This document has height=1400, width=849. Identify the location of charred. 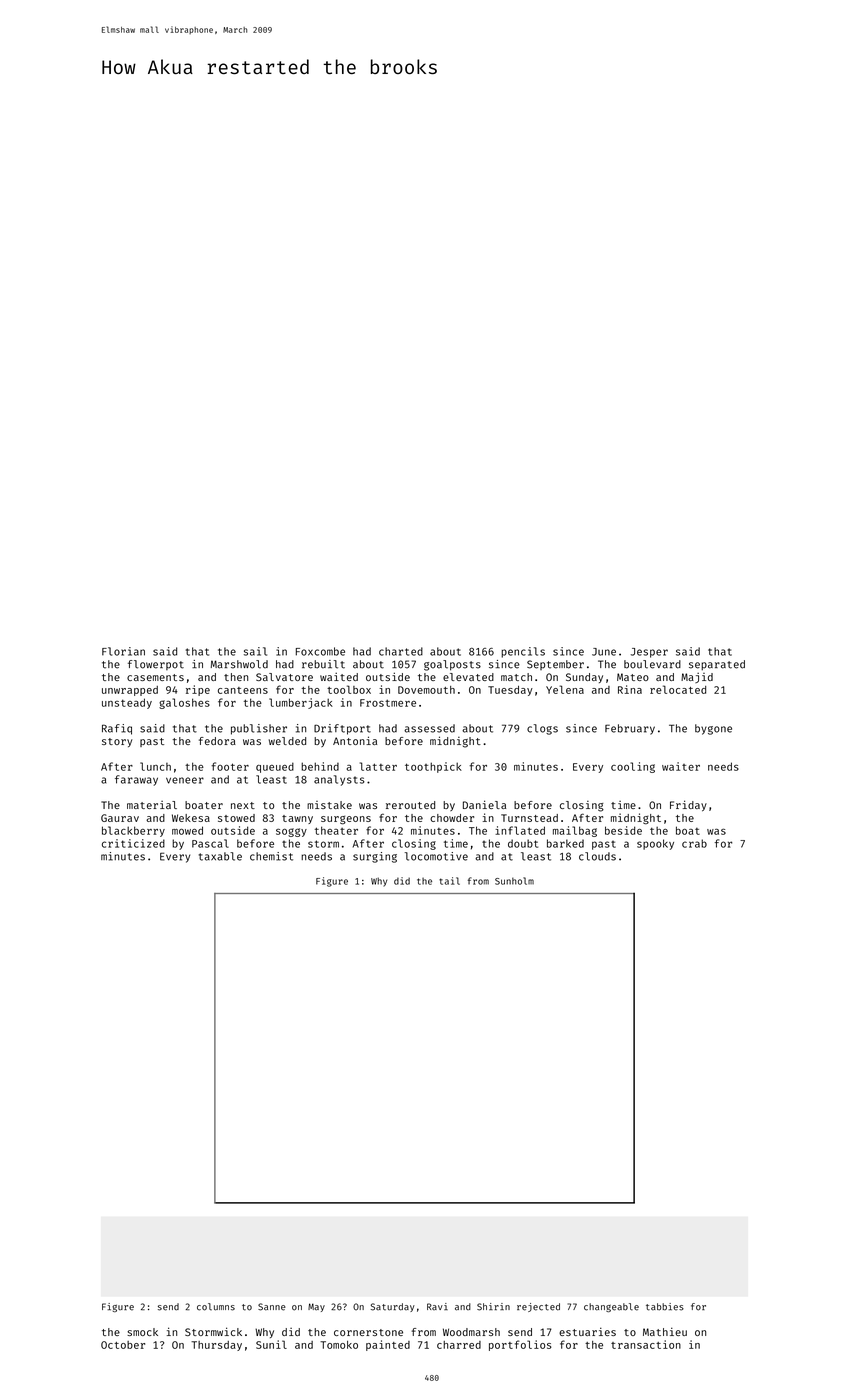
(459, 1345).
